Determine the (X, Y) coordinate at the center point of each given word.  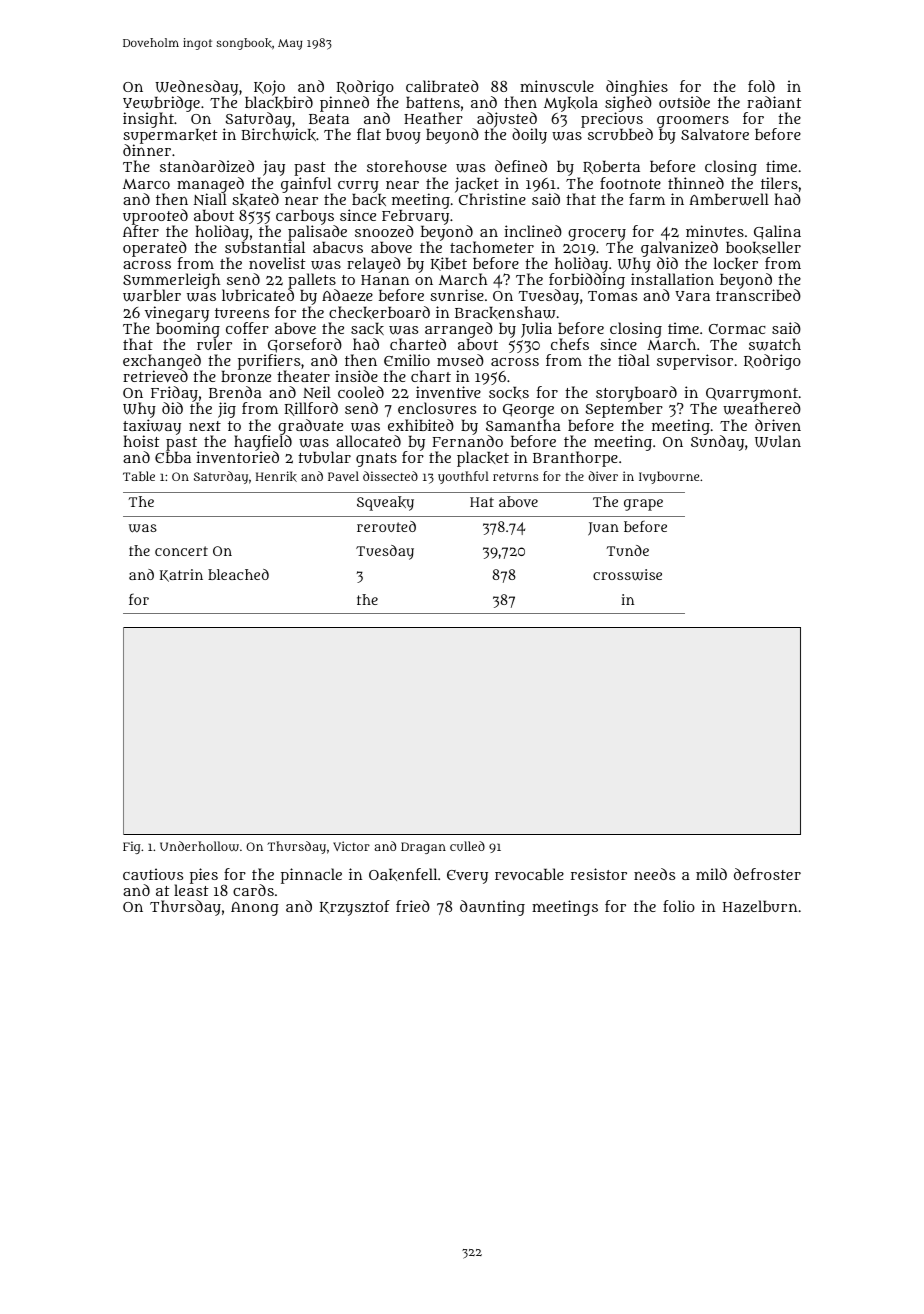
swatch (775, 344)
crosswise (627, 575)
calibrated (442, 86)
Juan (603, 529)
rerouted (386, 526)
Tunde (627, 550)
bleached (238, 574)
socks (509, 393)
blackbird (279, 102)
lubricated (258, 295)
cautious (153, 874)
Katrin (181, 575)
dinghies (637, 88)
